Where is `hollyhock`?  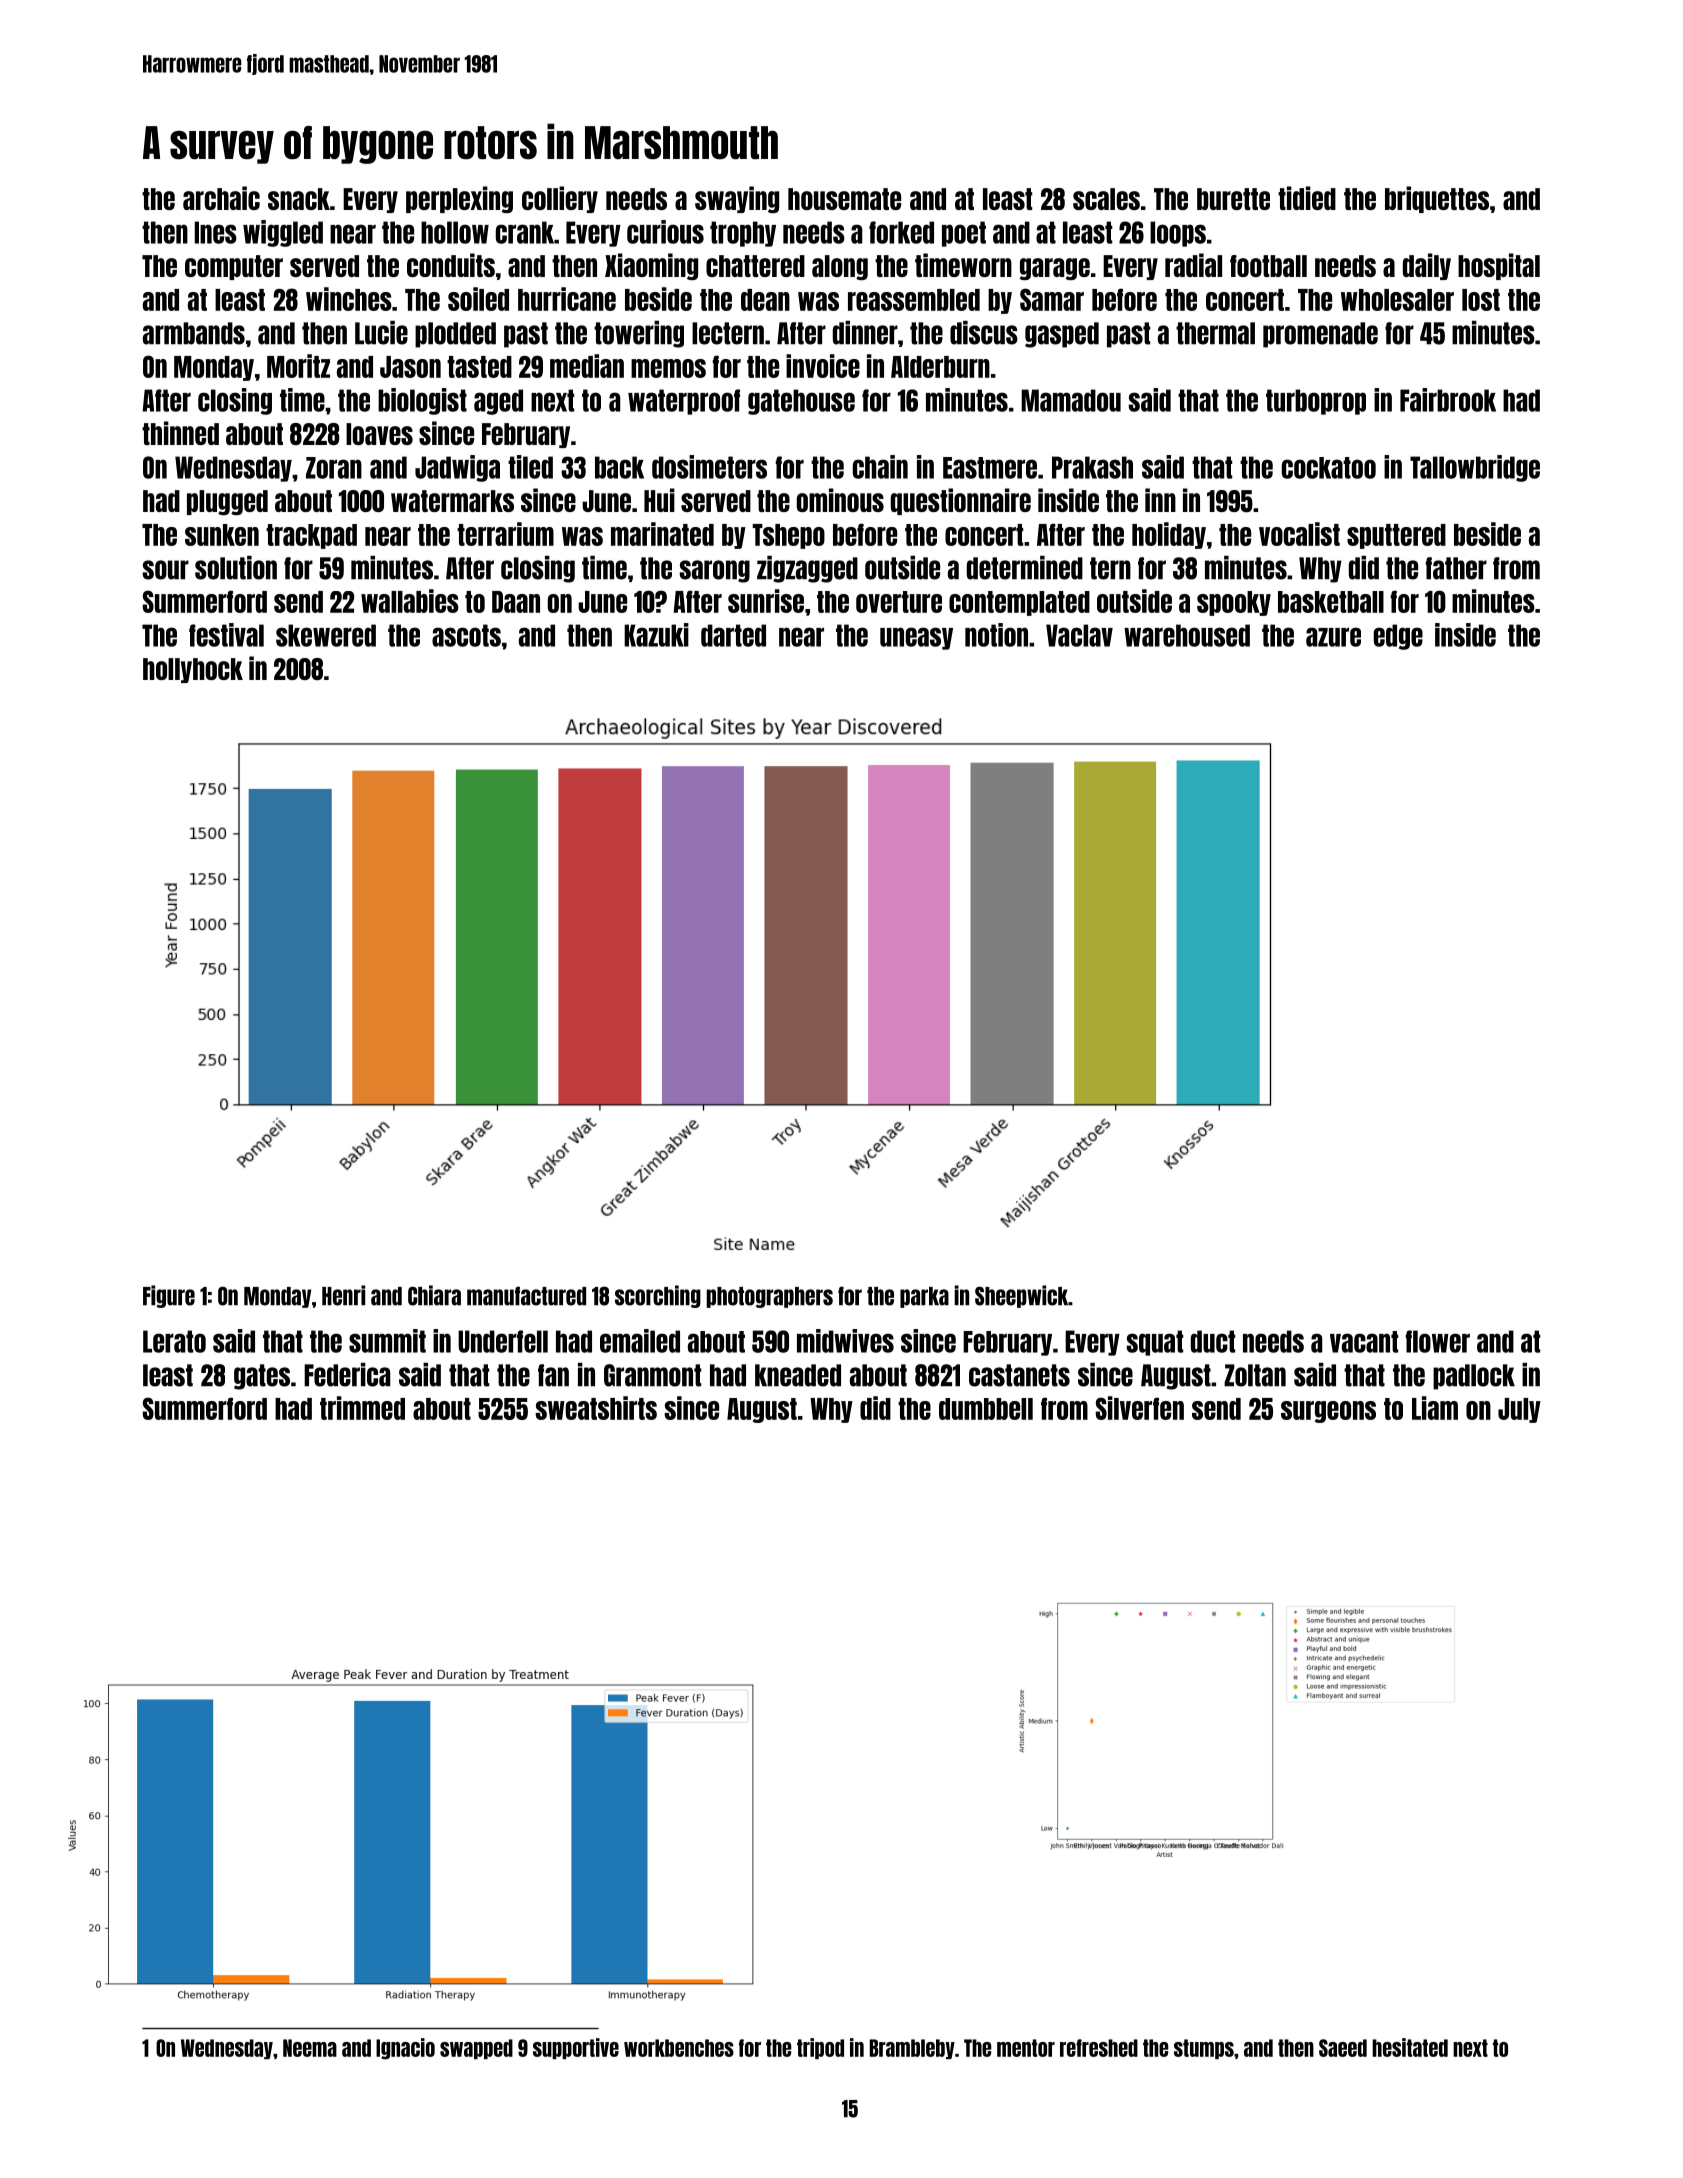 hollyhock is located at coordinates (193, 670).
